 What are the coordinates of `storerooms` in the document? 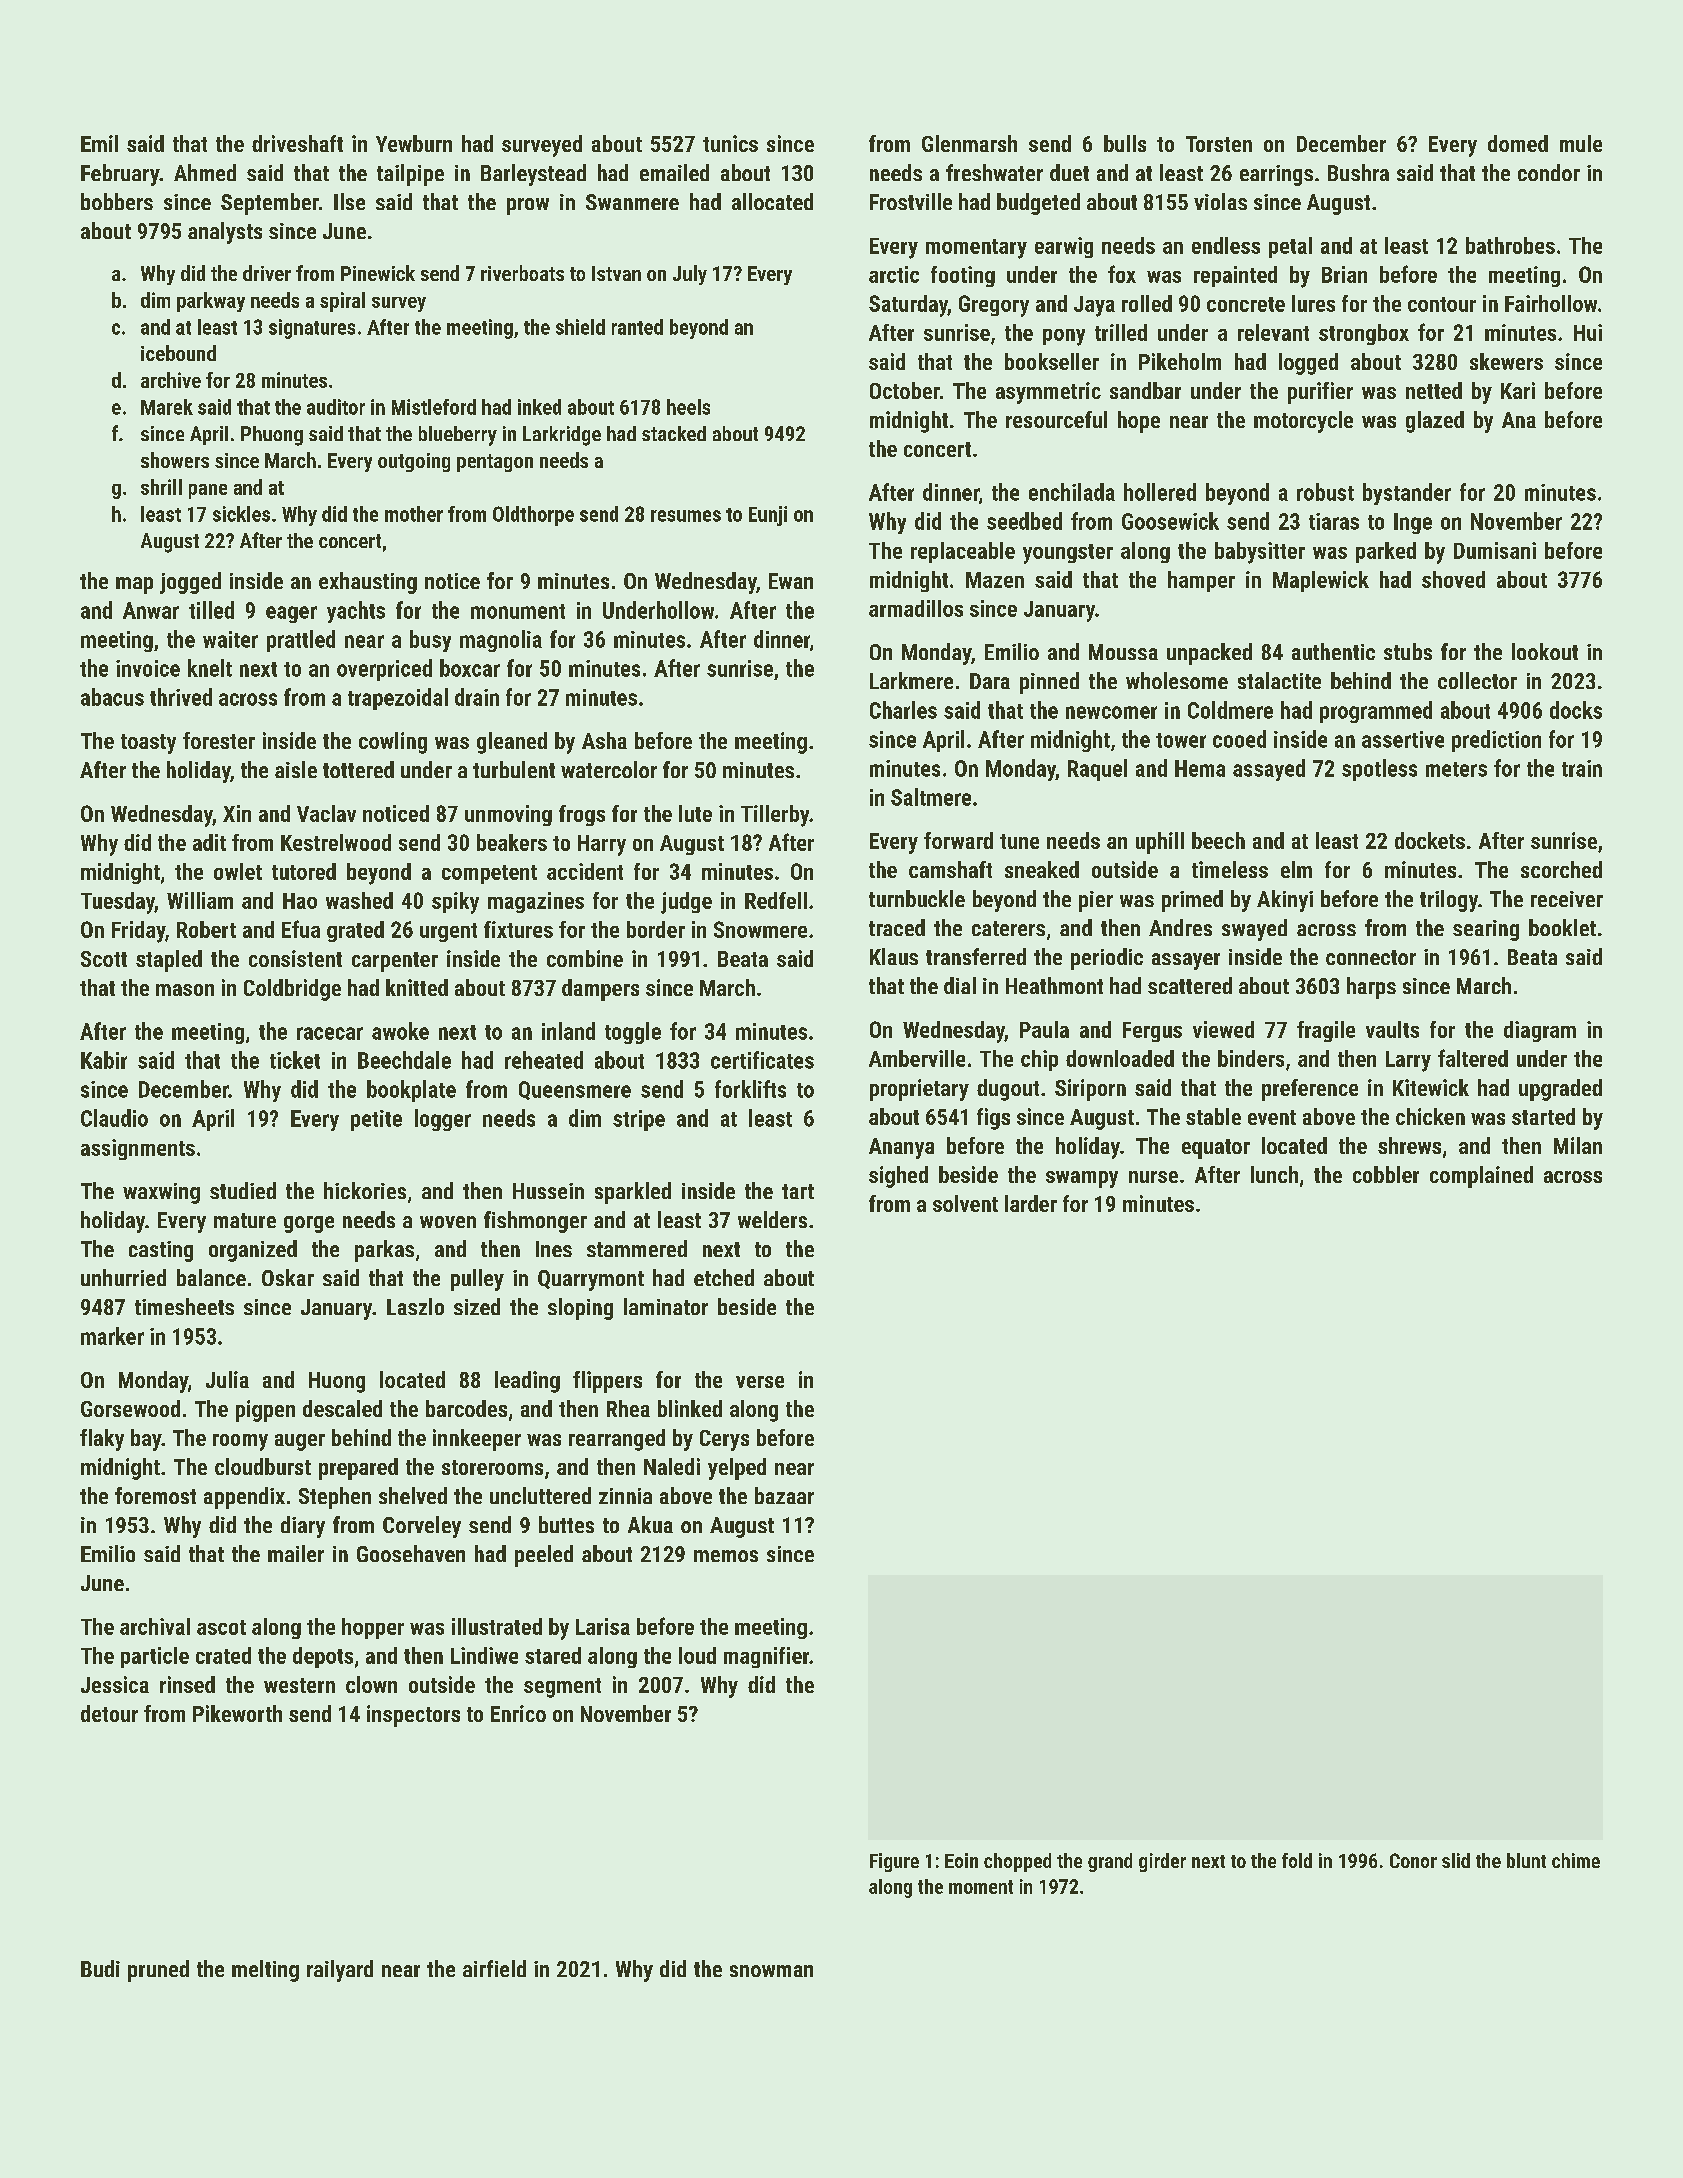 It's located at (492, 1467).
